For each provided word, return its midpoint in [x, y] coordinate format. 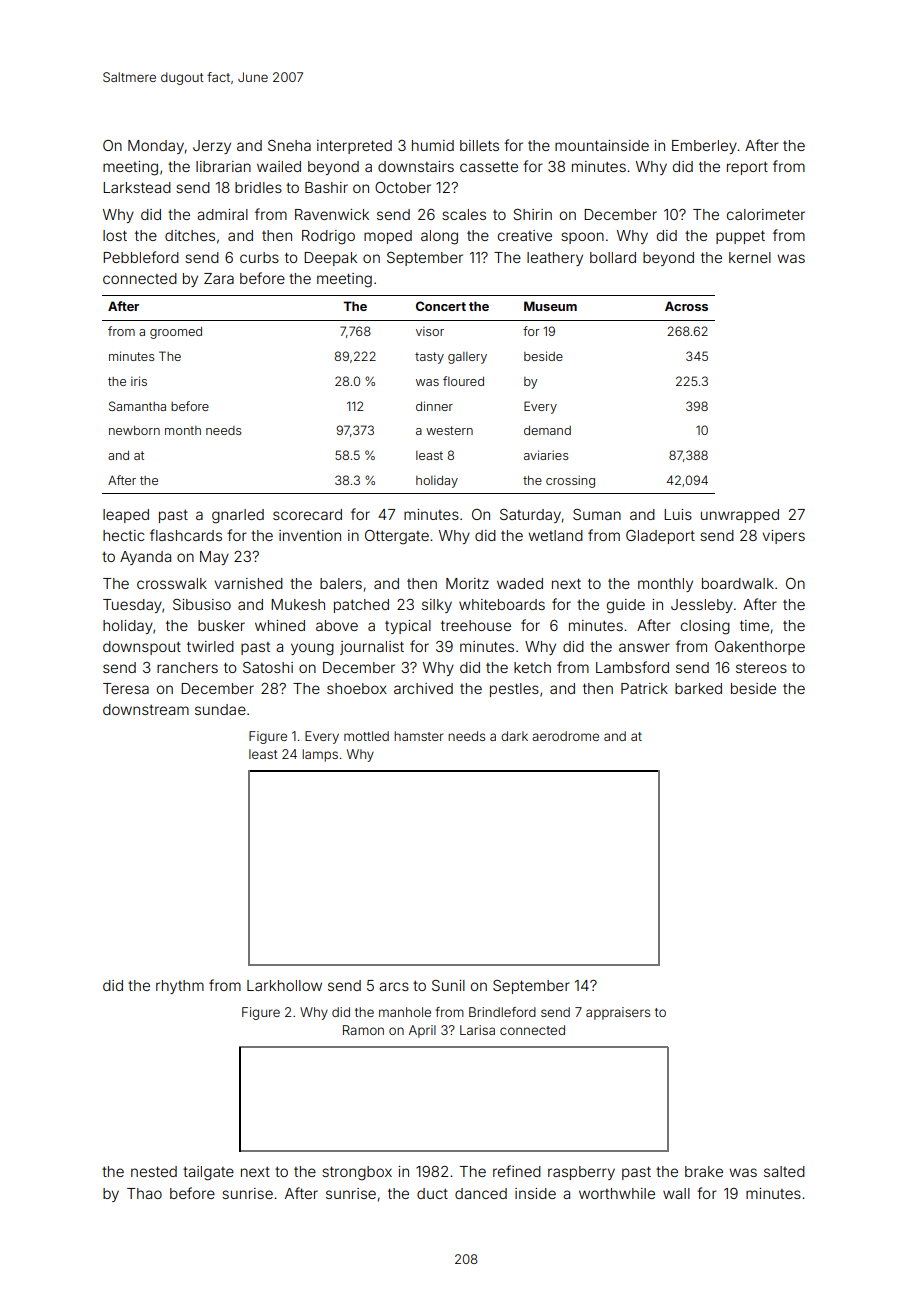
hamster [418, 736]
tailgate [208, 1173]
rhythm [180, 987]
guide [626, 606]
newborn [134, 430]
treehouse [476, 625]
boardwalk [738, 583]
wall [676, 1193]
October [403, 187]
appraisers [618, 1013]
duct [432, 1193]
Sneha [289, 145]
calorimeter [766, 214]
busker [221, 625]
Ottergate [397, 537]
